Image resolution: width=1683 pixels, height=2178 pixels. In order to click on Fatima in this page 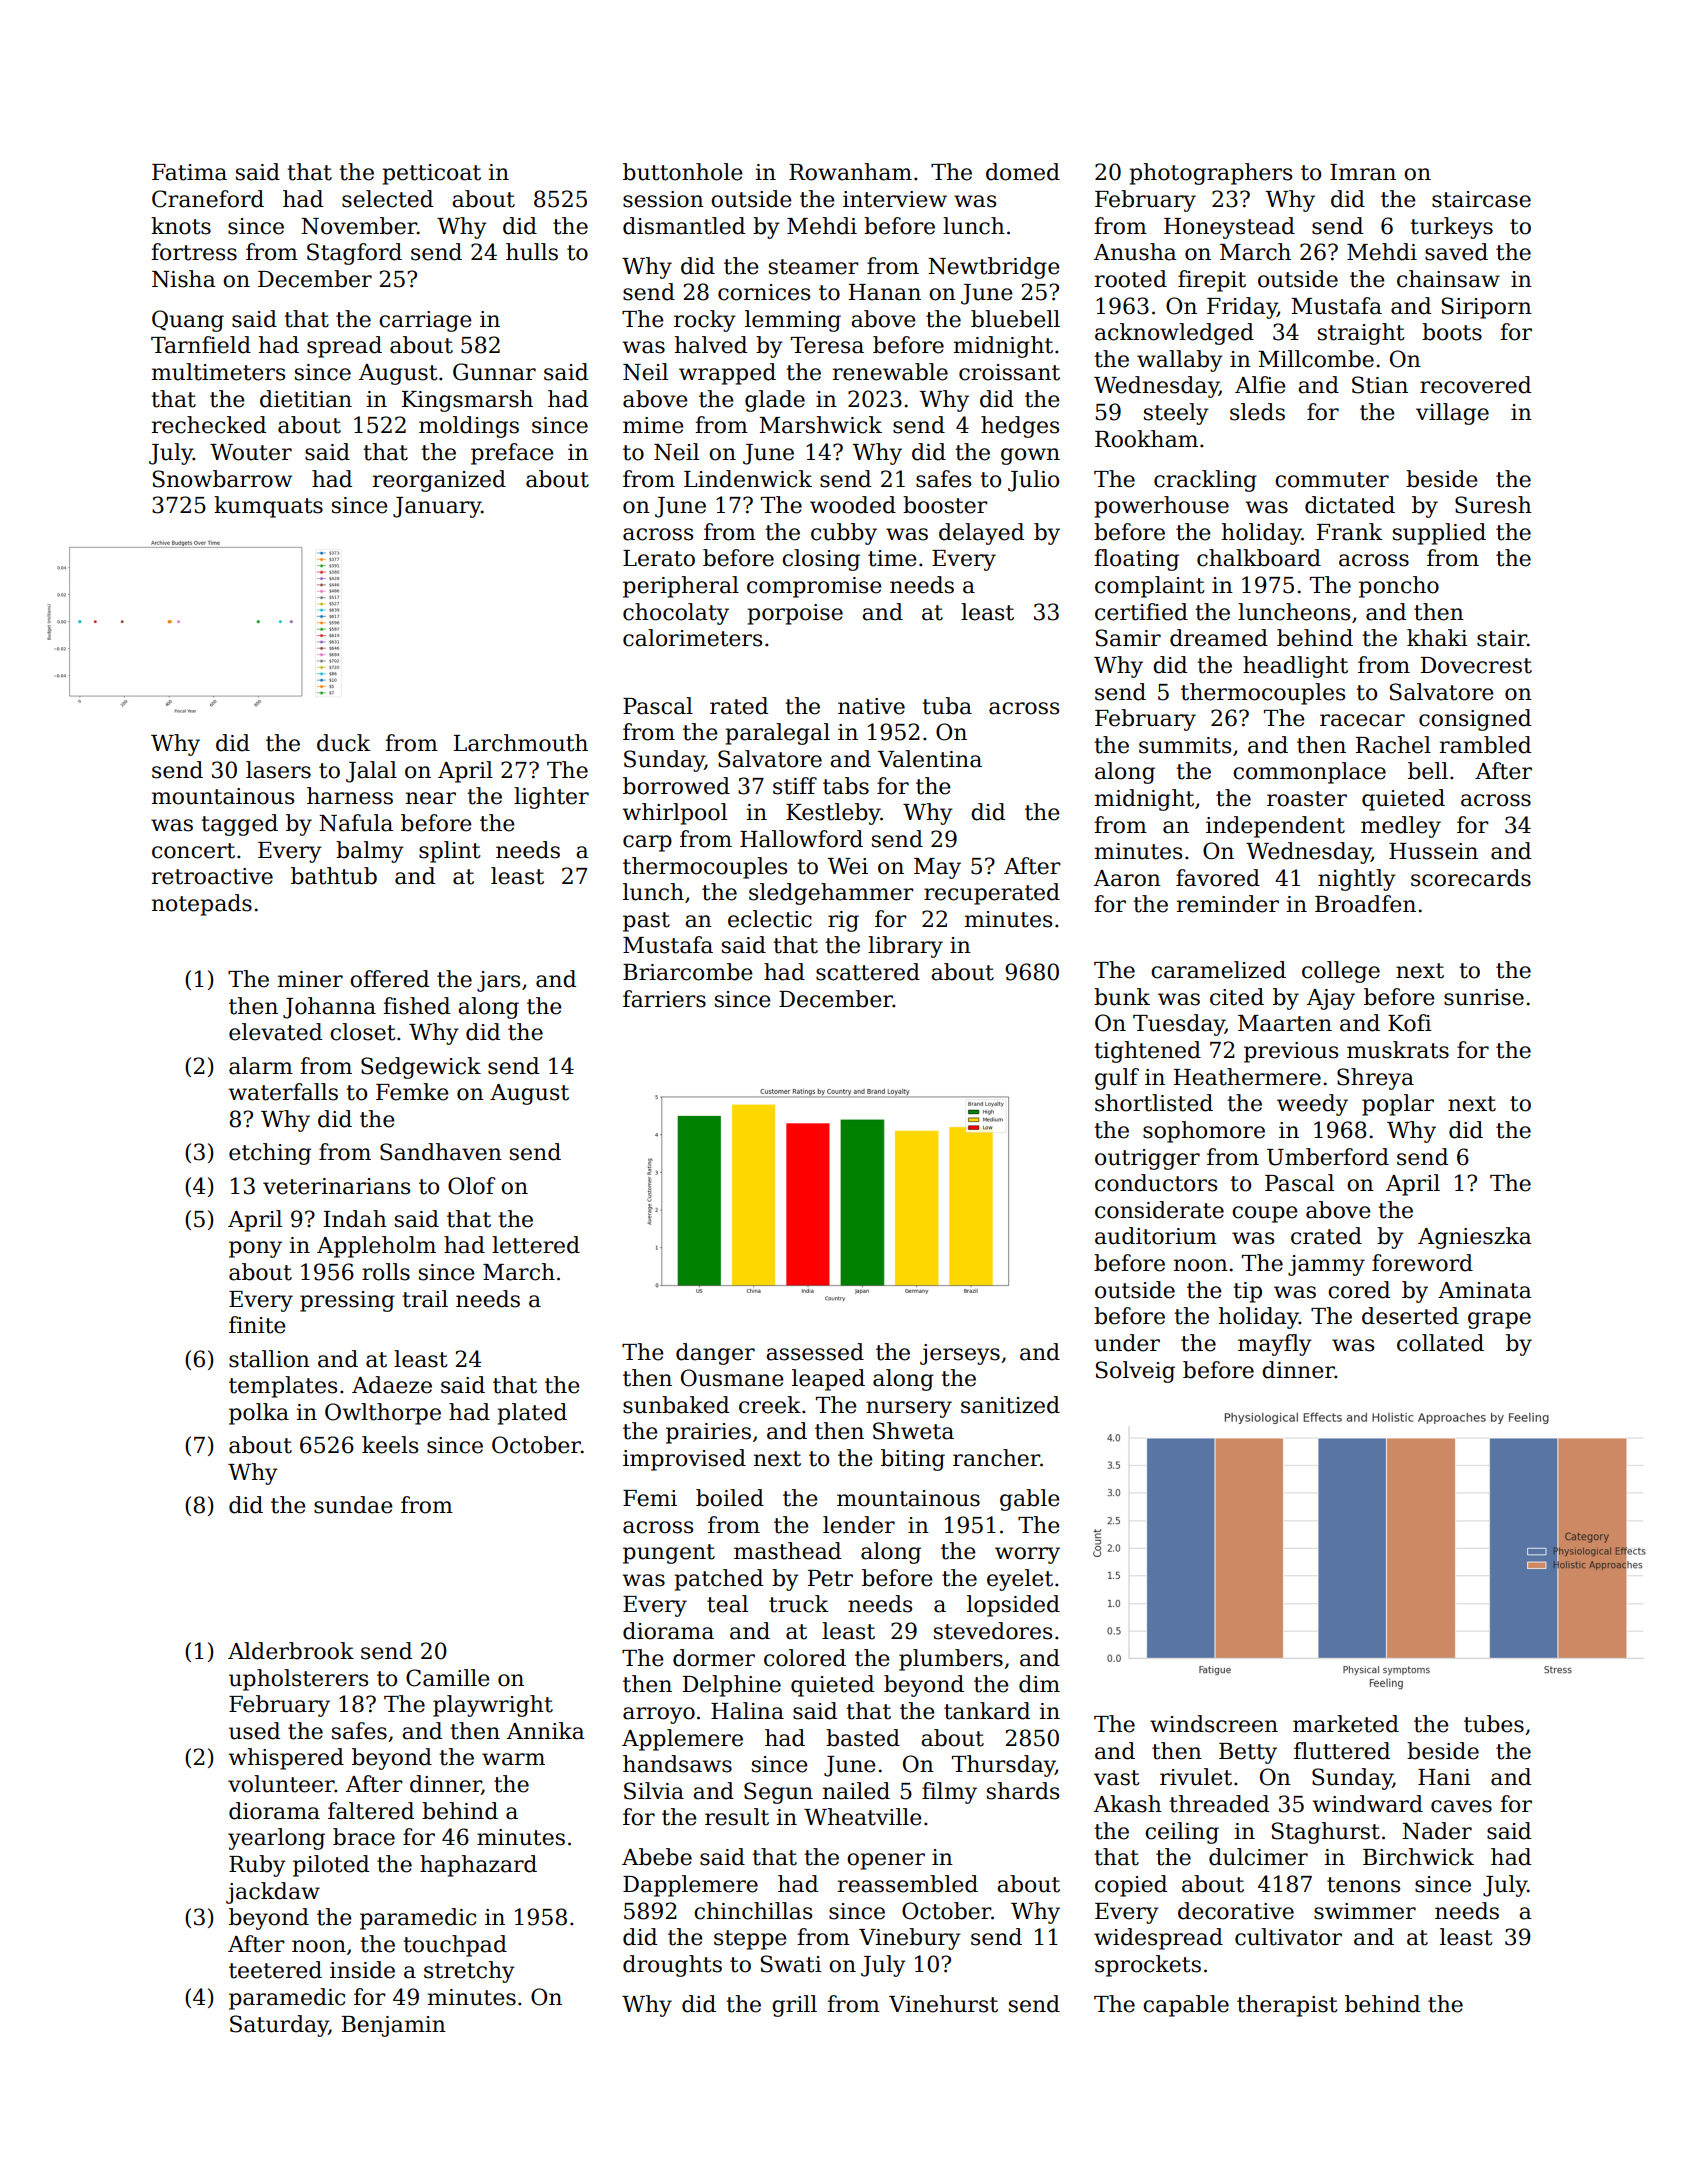, I will do `click(189, 172)`.
